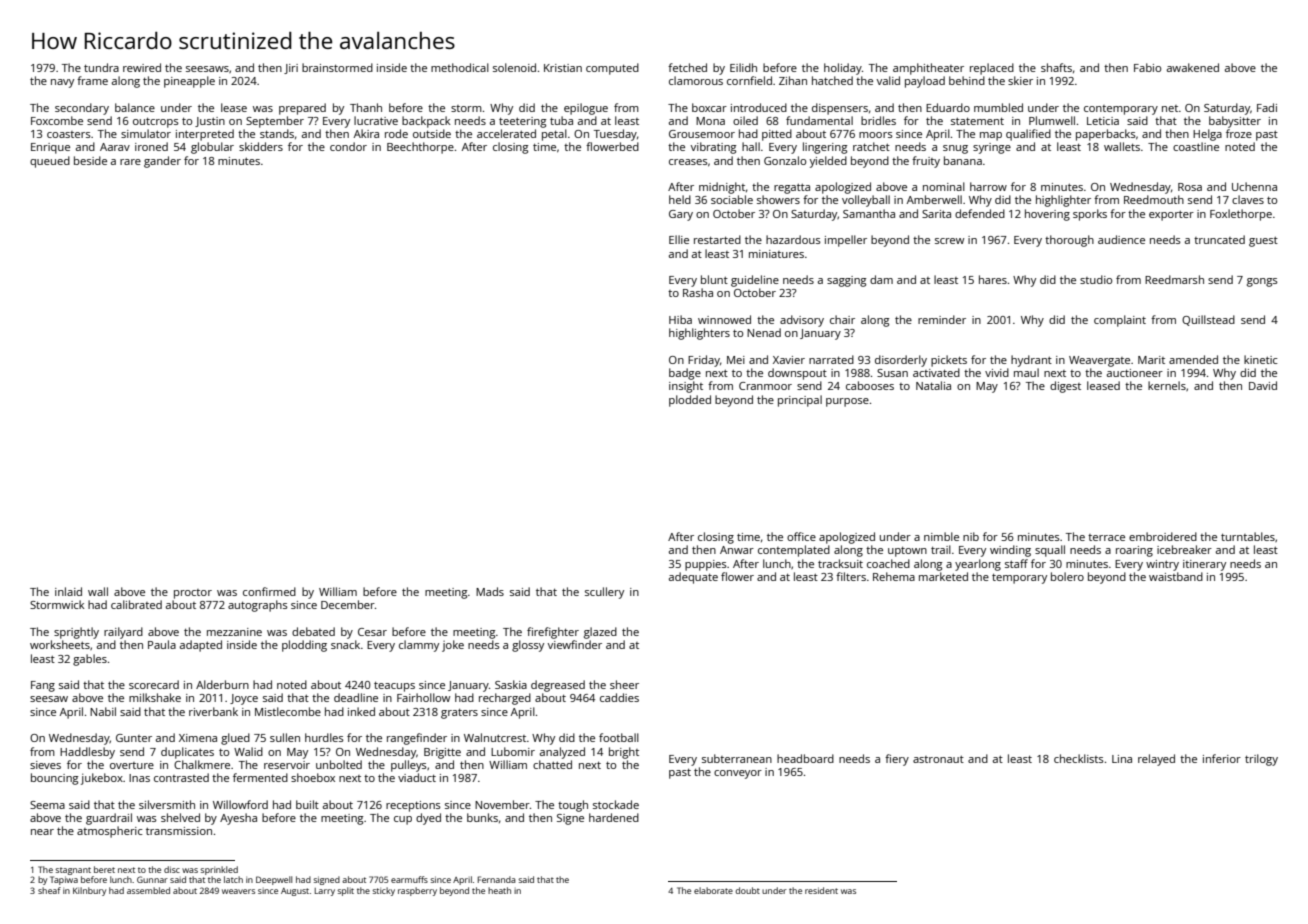 The width and height of the screenshot is (1308, 924). What do you see at coordinates (302, 109) in the screenshot?
I see `prepared` at bounding box center [302, 109].
